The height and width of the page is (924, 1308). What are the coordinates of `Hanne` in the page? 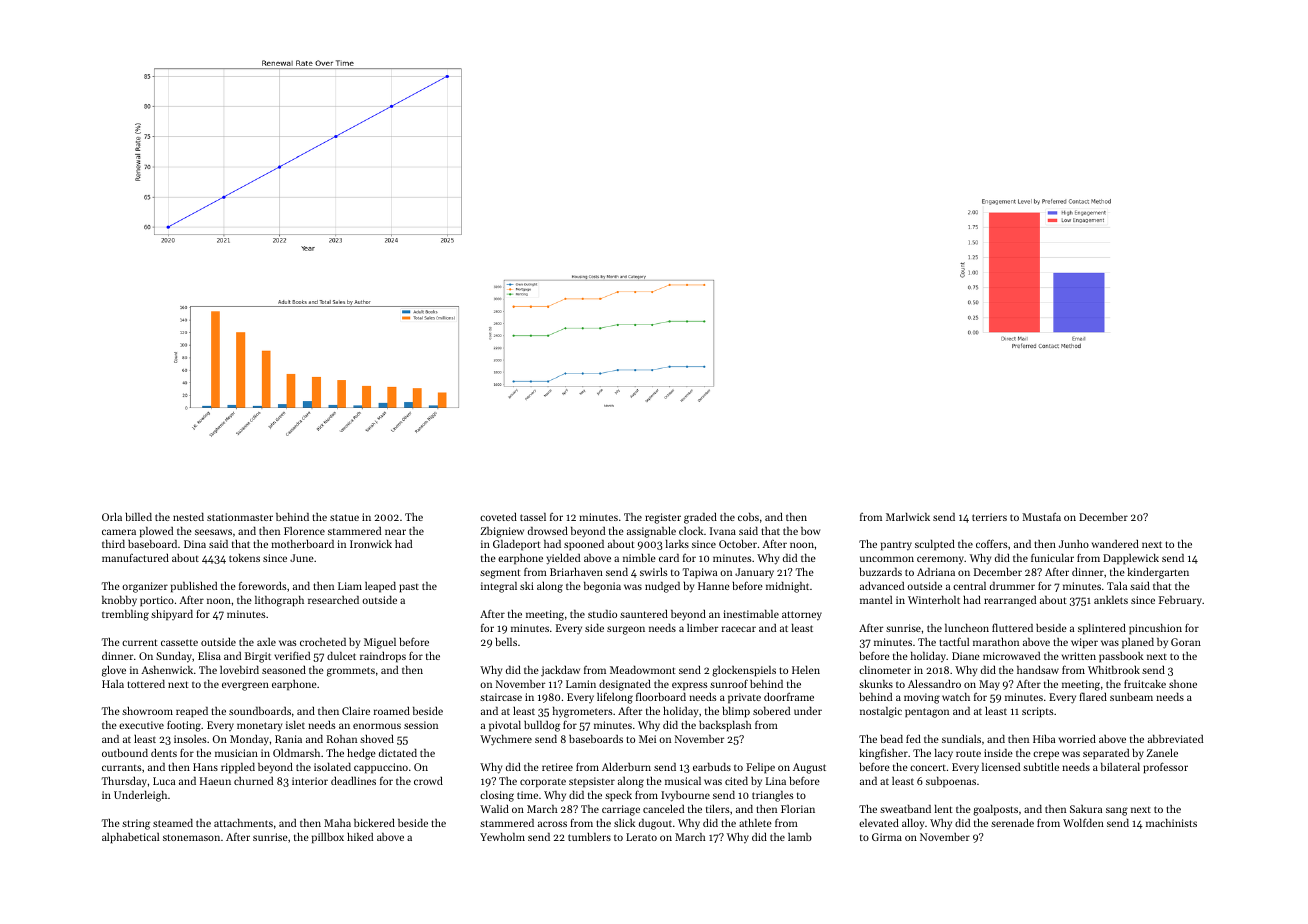 It's located at (714, 586).
